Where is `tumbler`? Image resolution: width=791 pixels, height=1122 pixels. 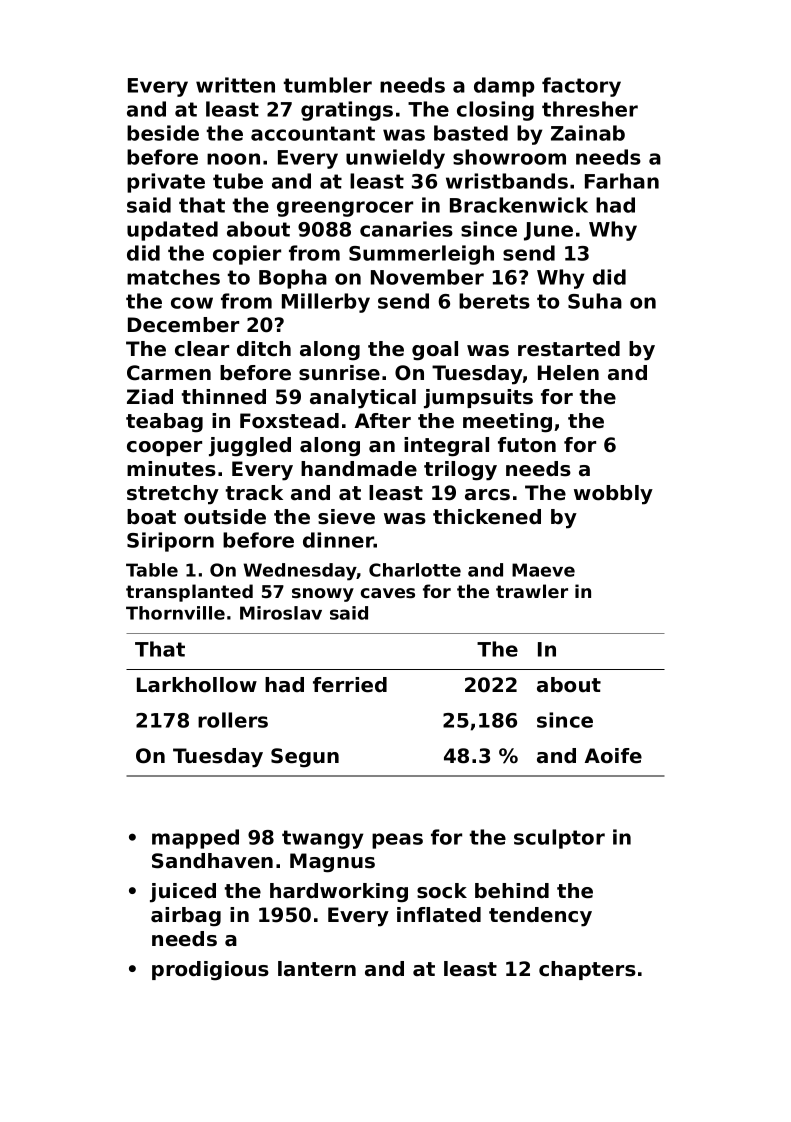 tumbler is located at coordinates (328, 85).
